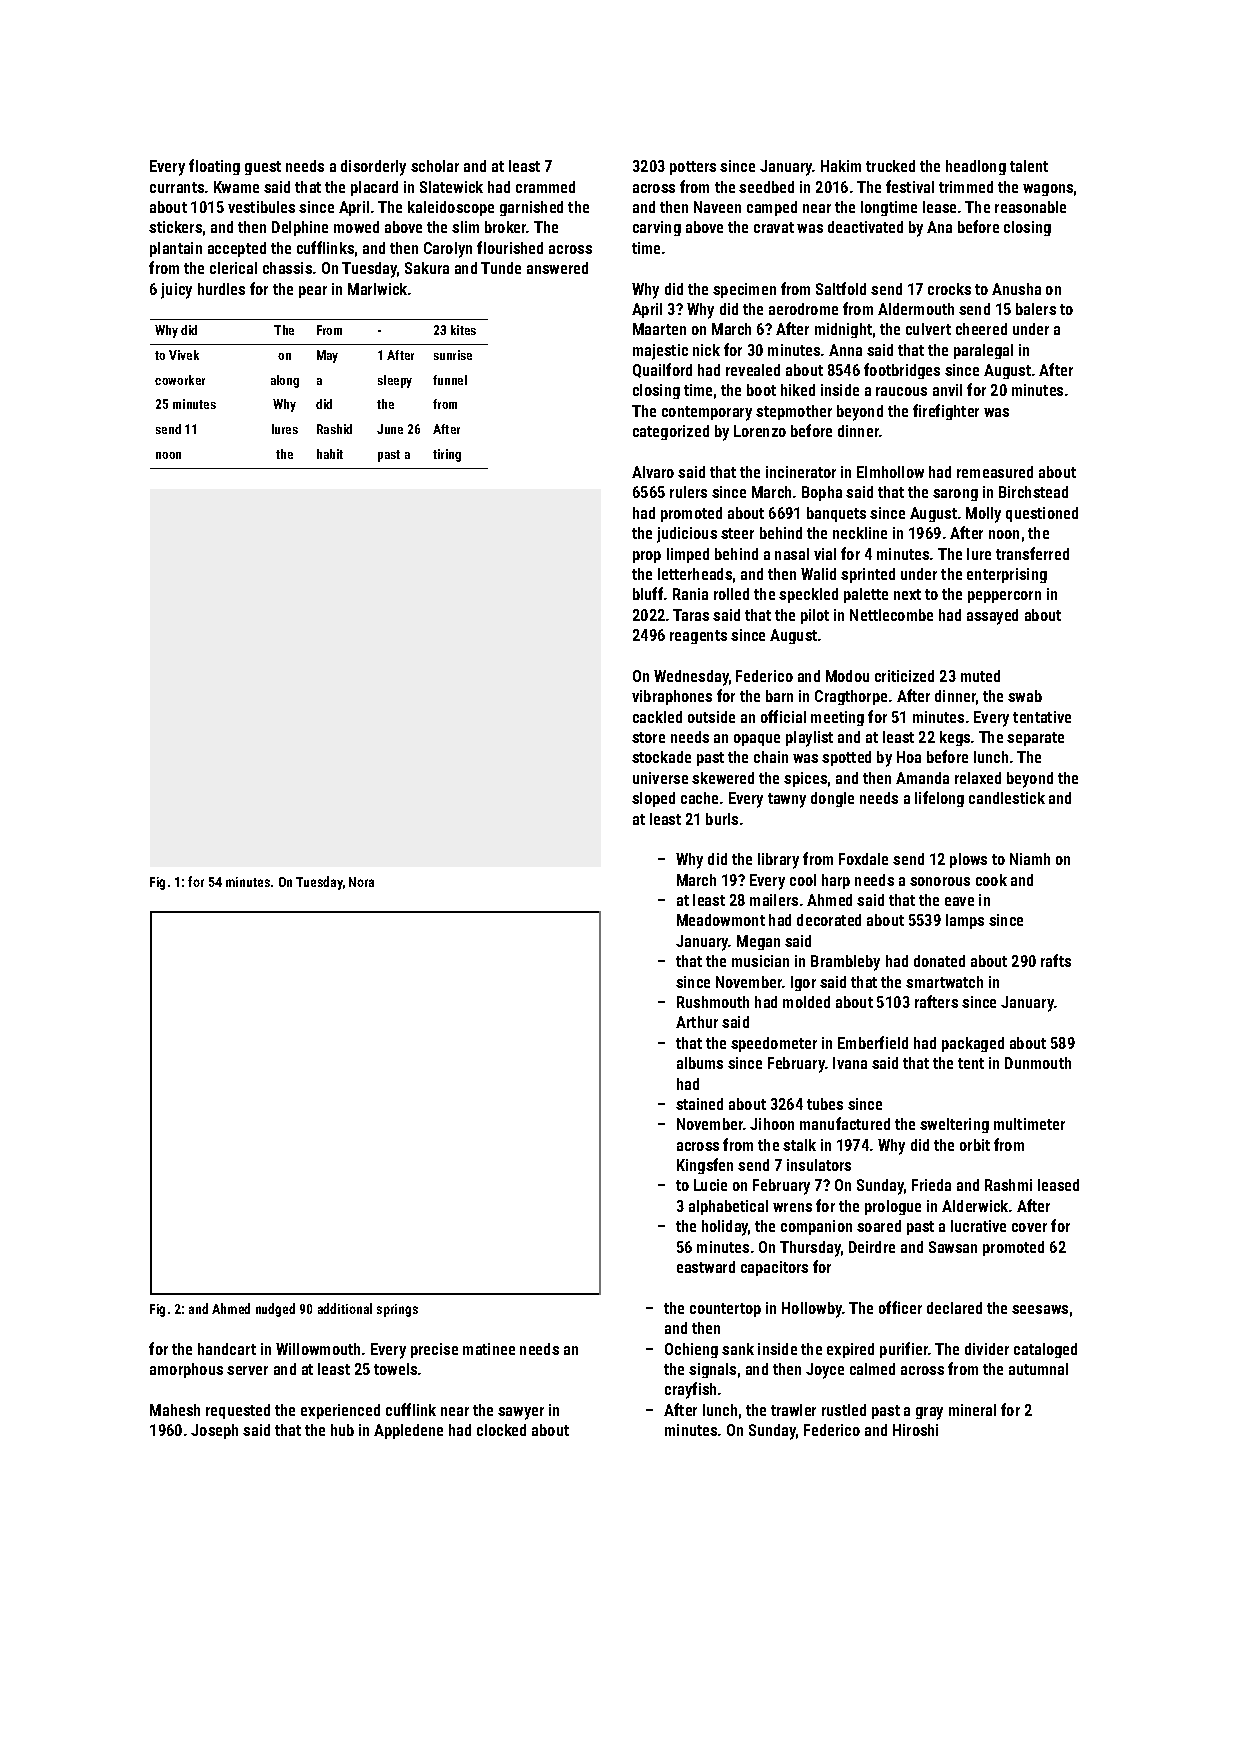 The height and width of the page is (1744, 1233). Describe the element at coordinates (1032, 553) in the page. I see `transferred` at that location.
